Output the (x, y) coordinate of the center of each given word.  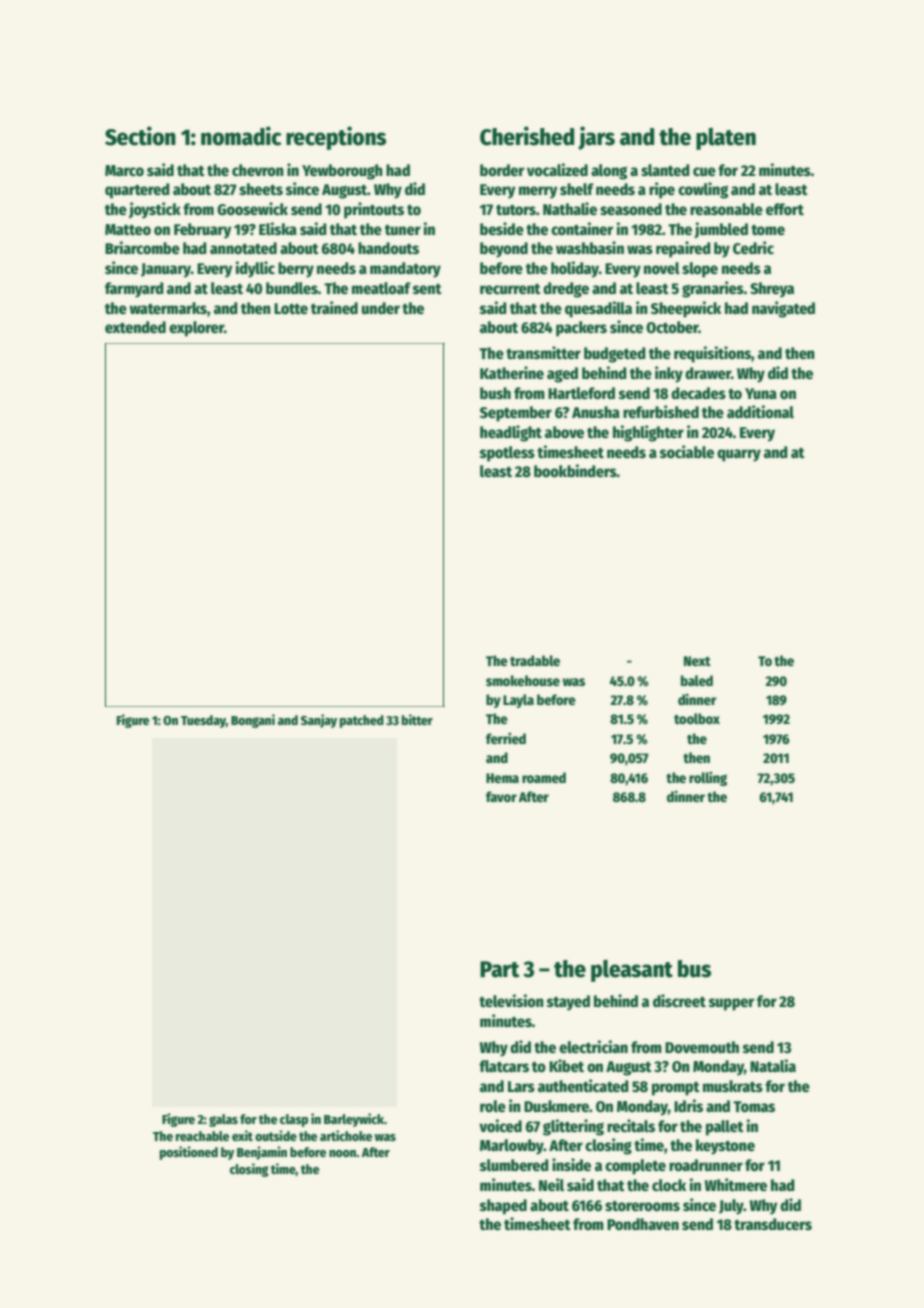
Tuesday (203, 721)
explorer (196, 329)
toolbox (697, 718)
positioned (189, 1153)
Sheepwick (686, 309)
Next (697, 661)
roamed (544, 777)
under (381, 308)
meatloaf (381, 288)
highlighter (648, 433)
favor (501, 796)
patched (362, 721)
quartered (137, 191)
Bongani (253, 721)
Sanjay (319, 721)
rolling (708, 778)
